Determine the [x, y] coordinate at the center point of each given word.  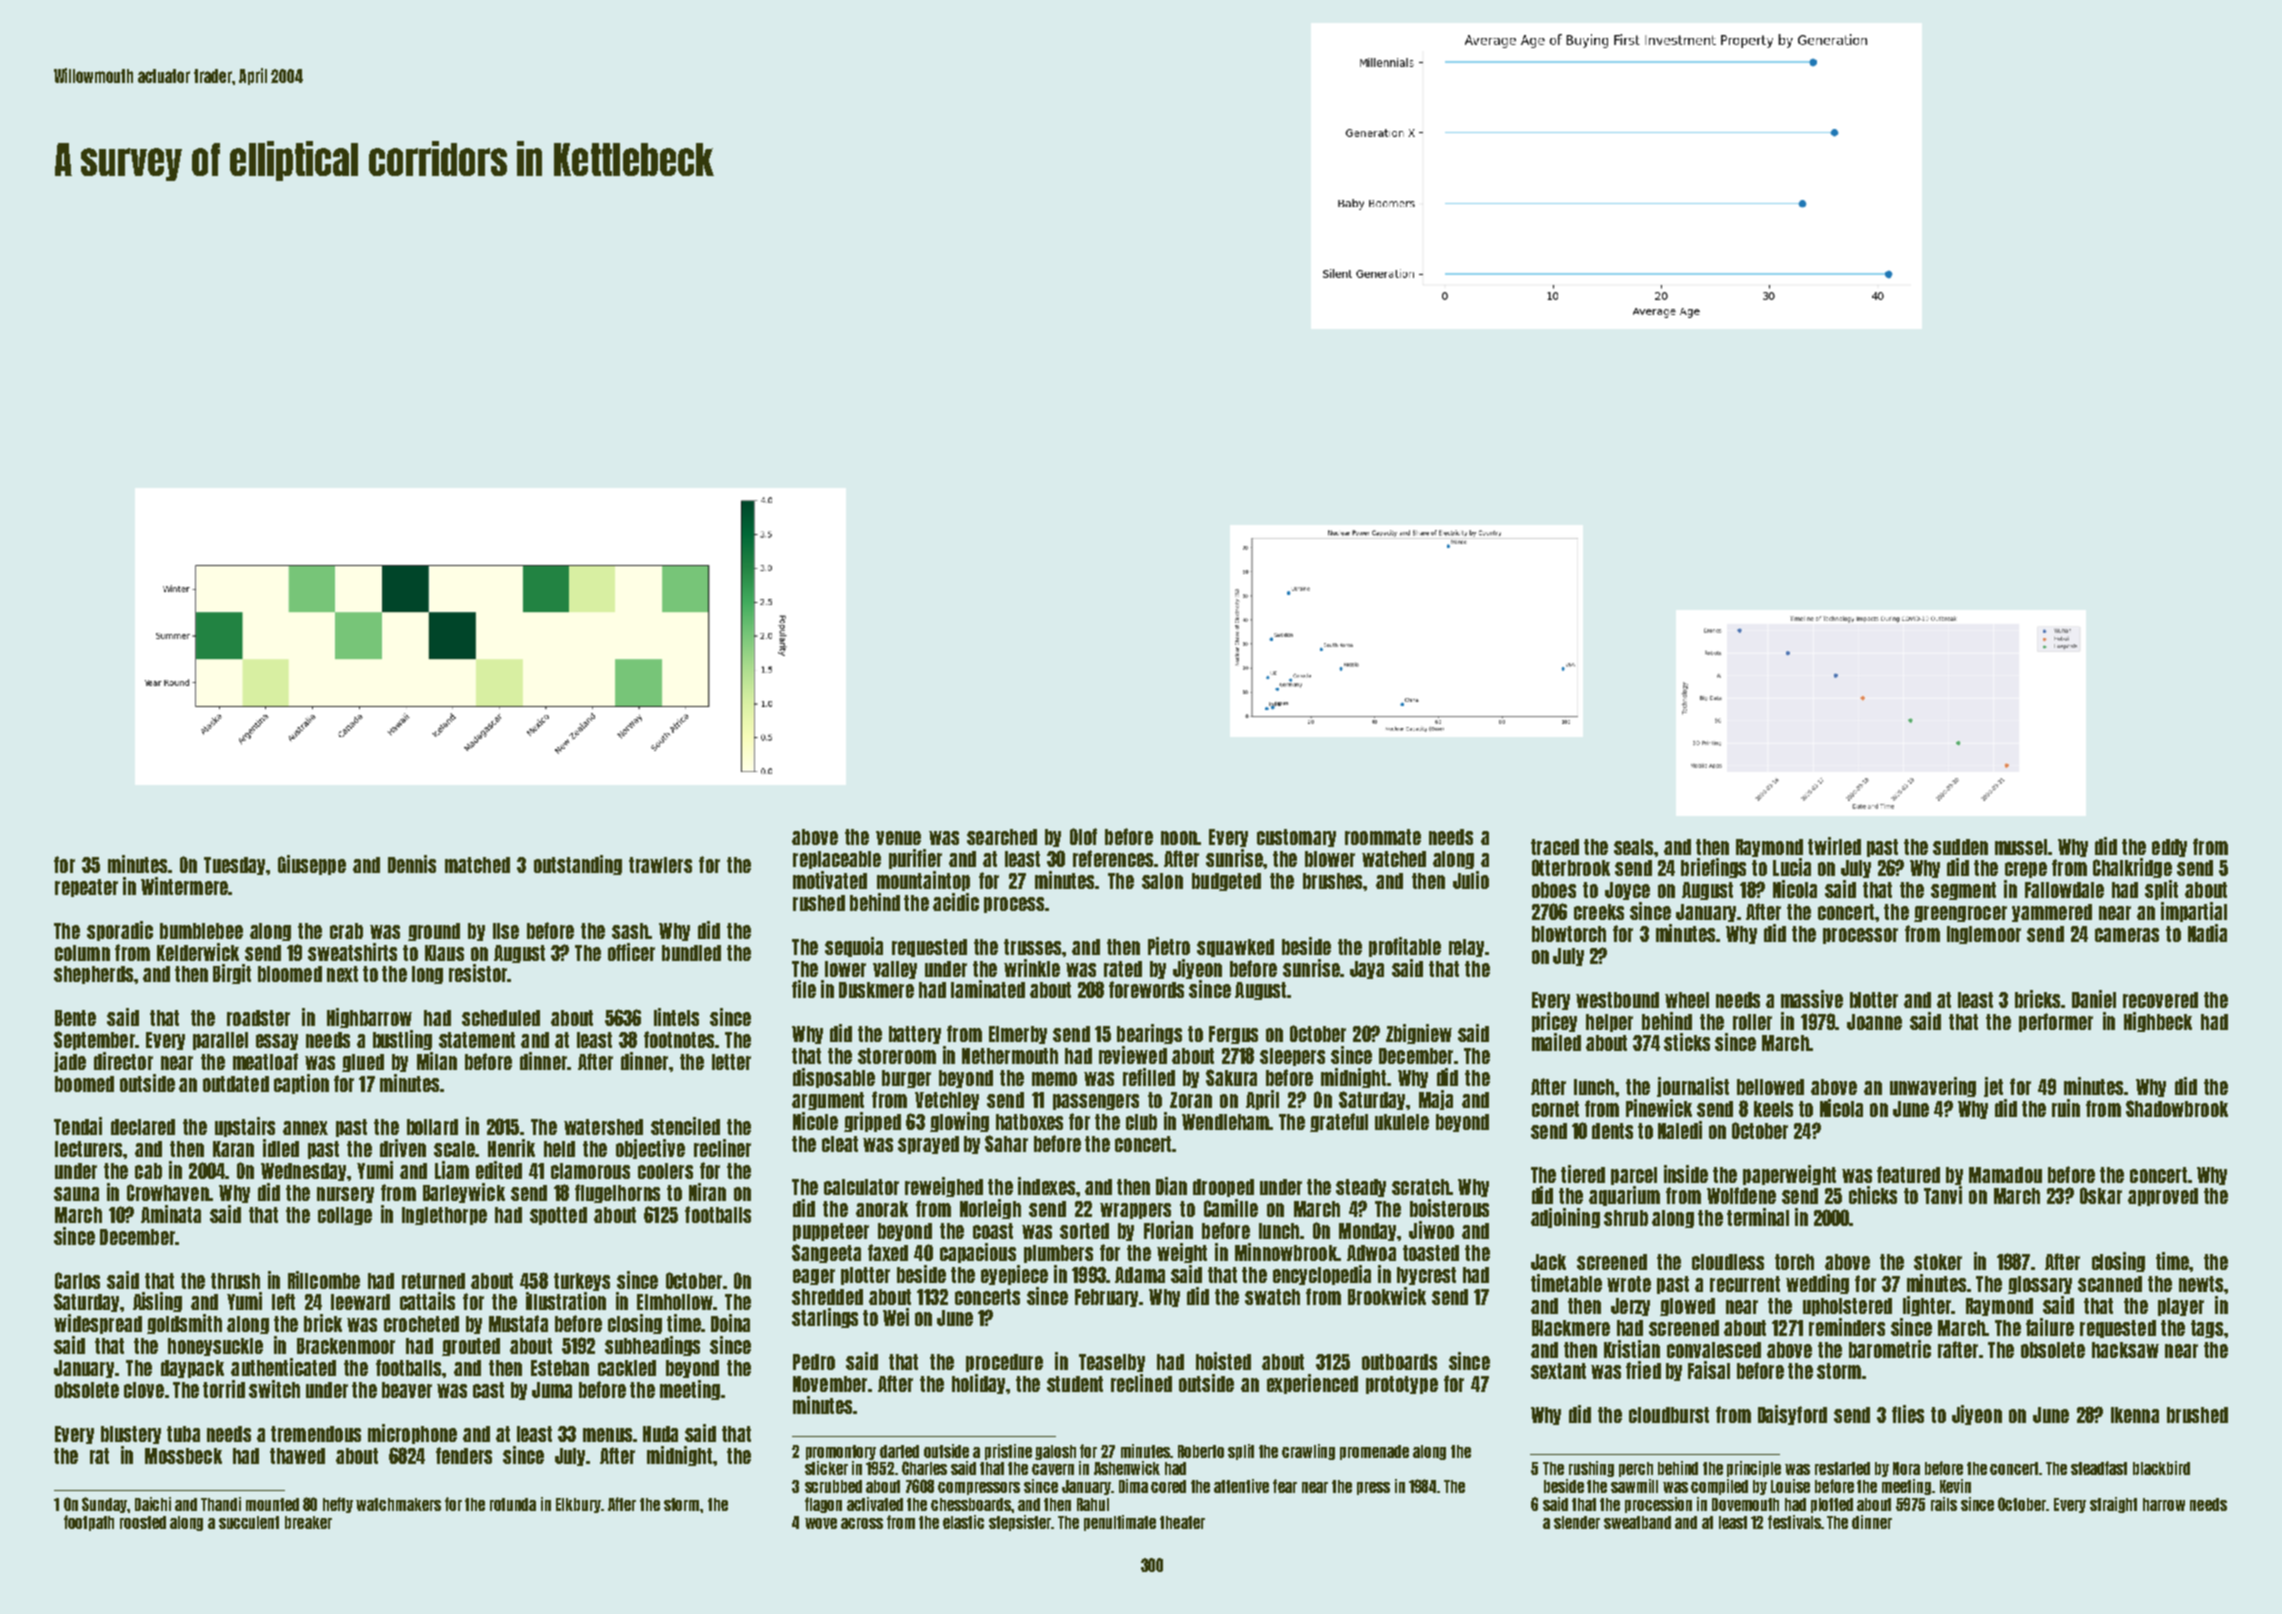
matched [477, 865]
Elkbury [578, 1505]
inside [1686, 1174]
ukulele [1402, 1122]
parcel [1634, 1176]
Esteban [560, 1368]
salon [1162, 881]
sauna [76, 1194]
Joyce [1627, 891]
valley [895, 970]
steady [1361, 1188]
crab [346, 931]
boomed [84, 1084]
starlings [825, 1318]
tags [2207, 1329]
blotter [1874, 1000]
